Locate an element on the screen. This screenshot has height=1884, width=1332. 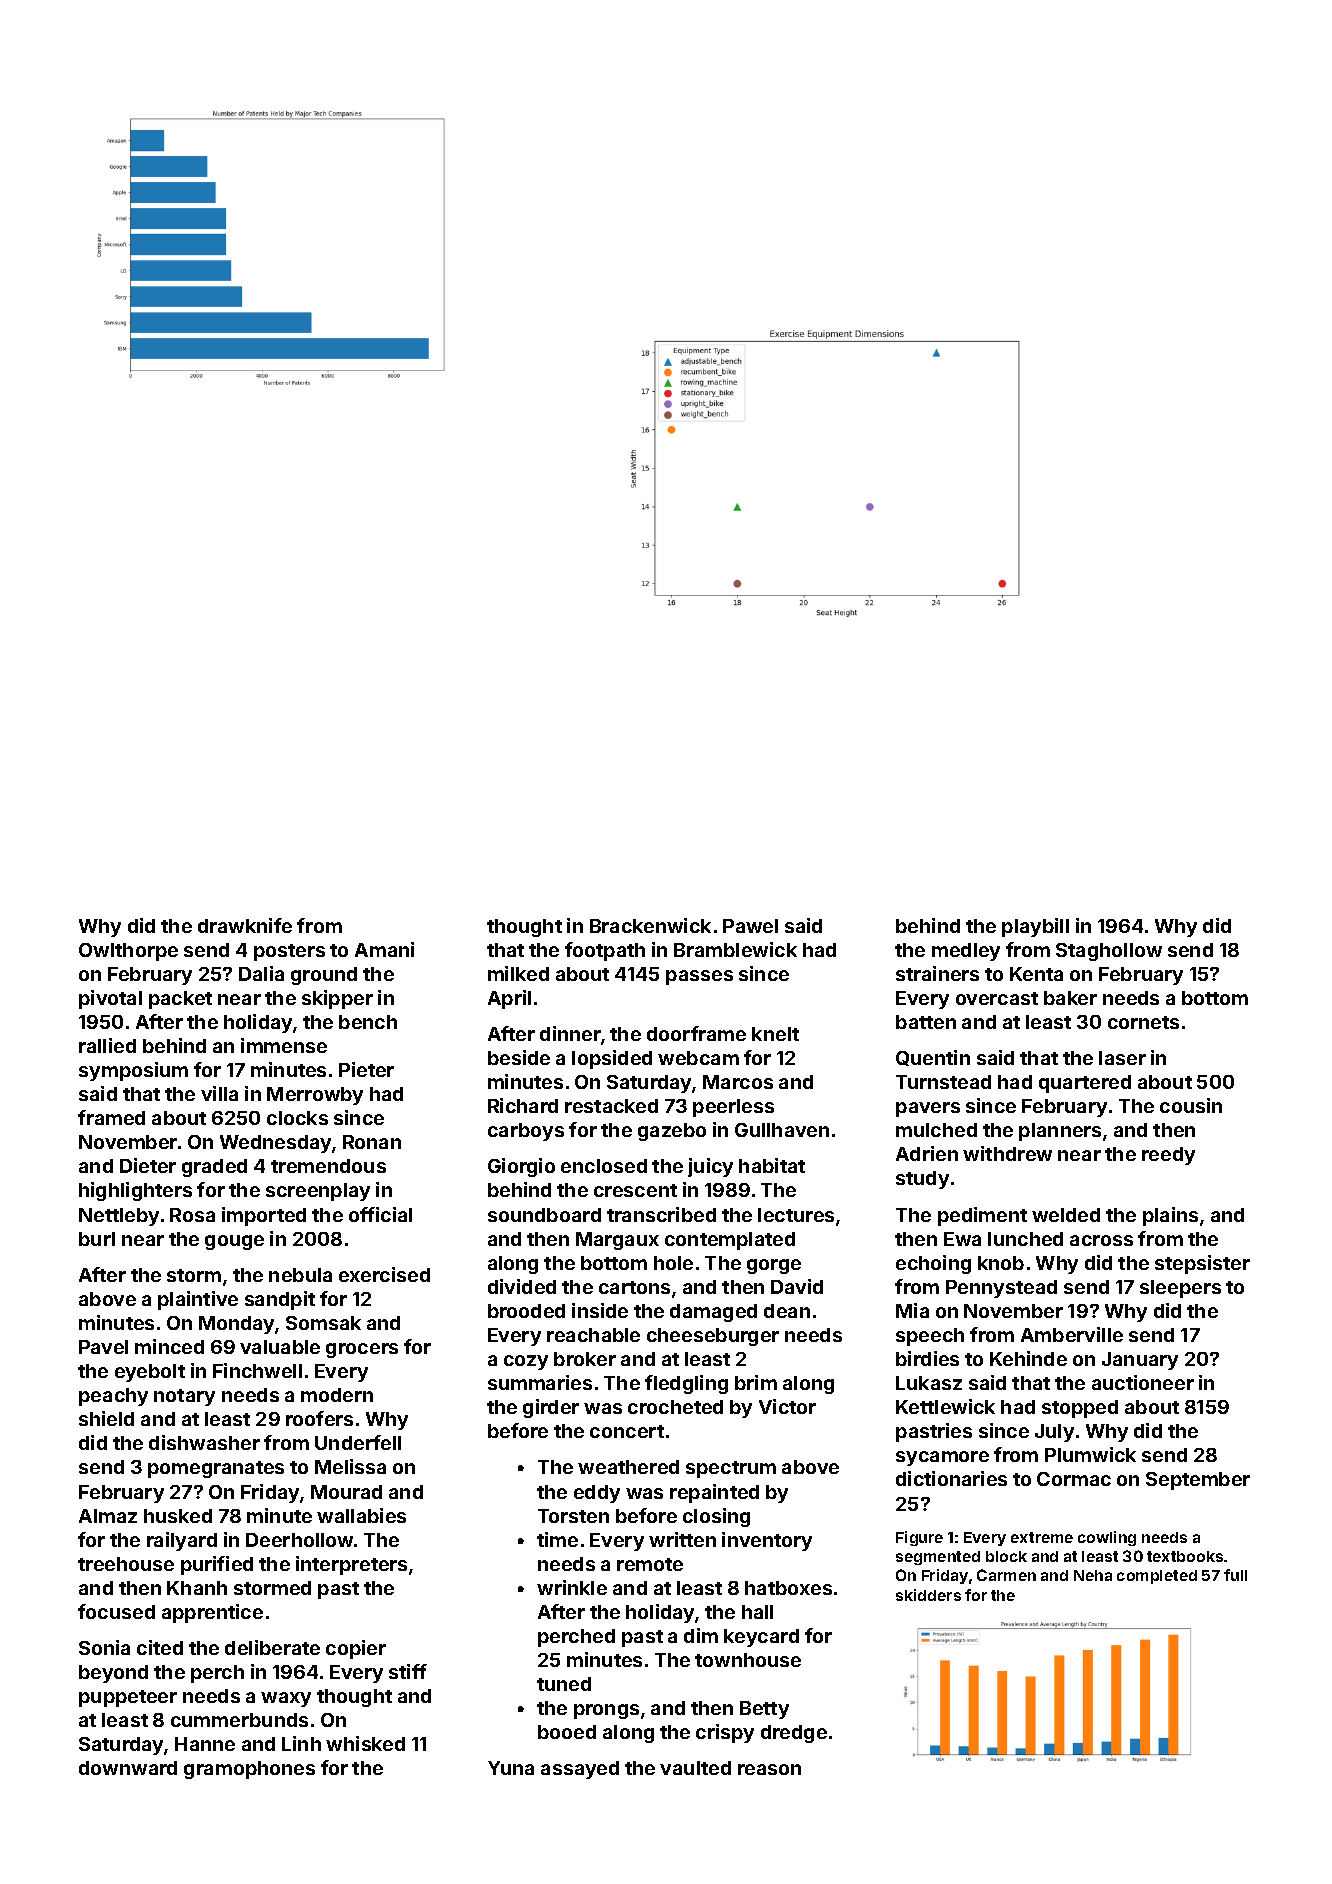
cousin is located at coordinates (1191, 1105).
